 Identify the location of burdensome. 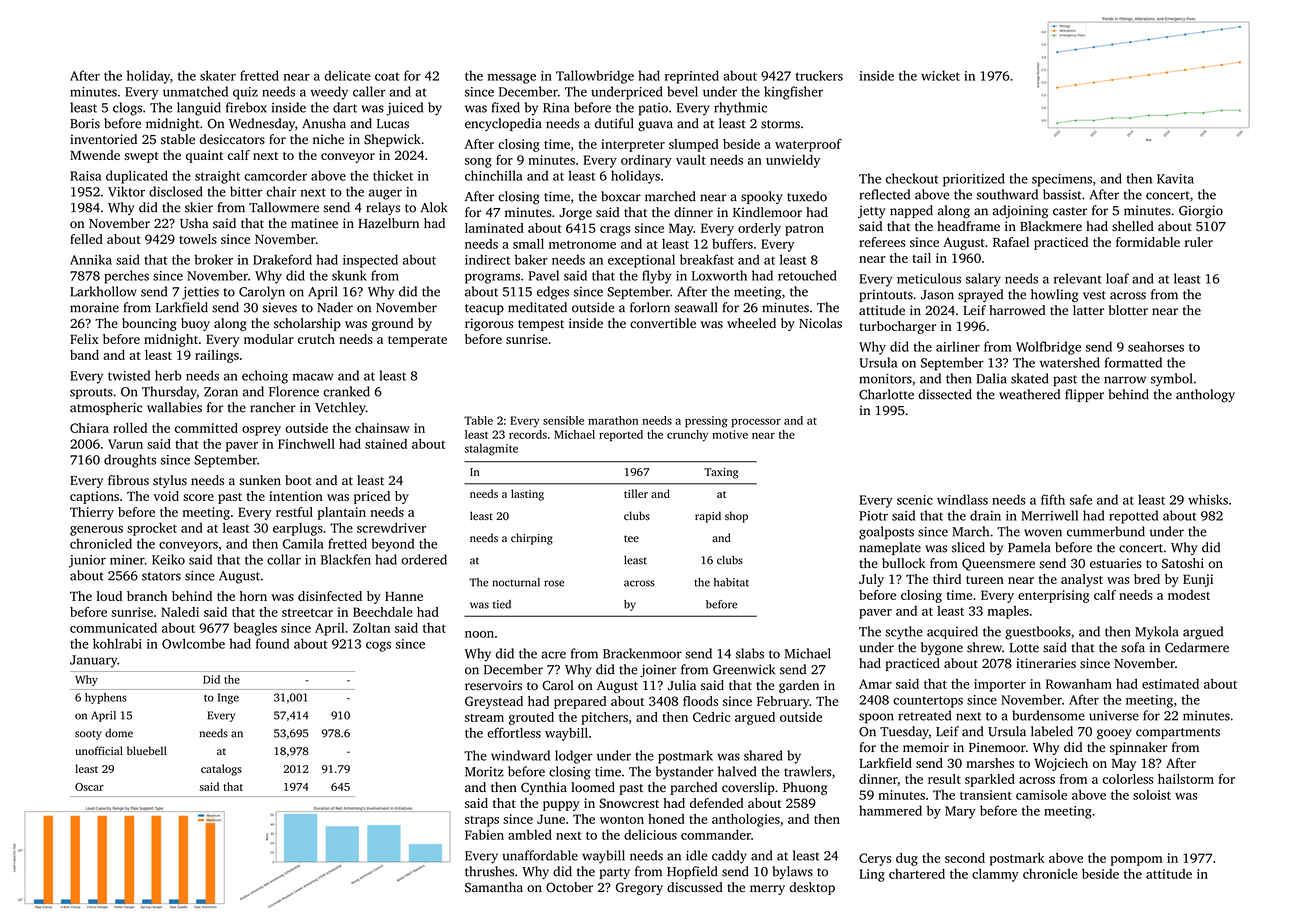
(1048, 715).
